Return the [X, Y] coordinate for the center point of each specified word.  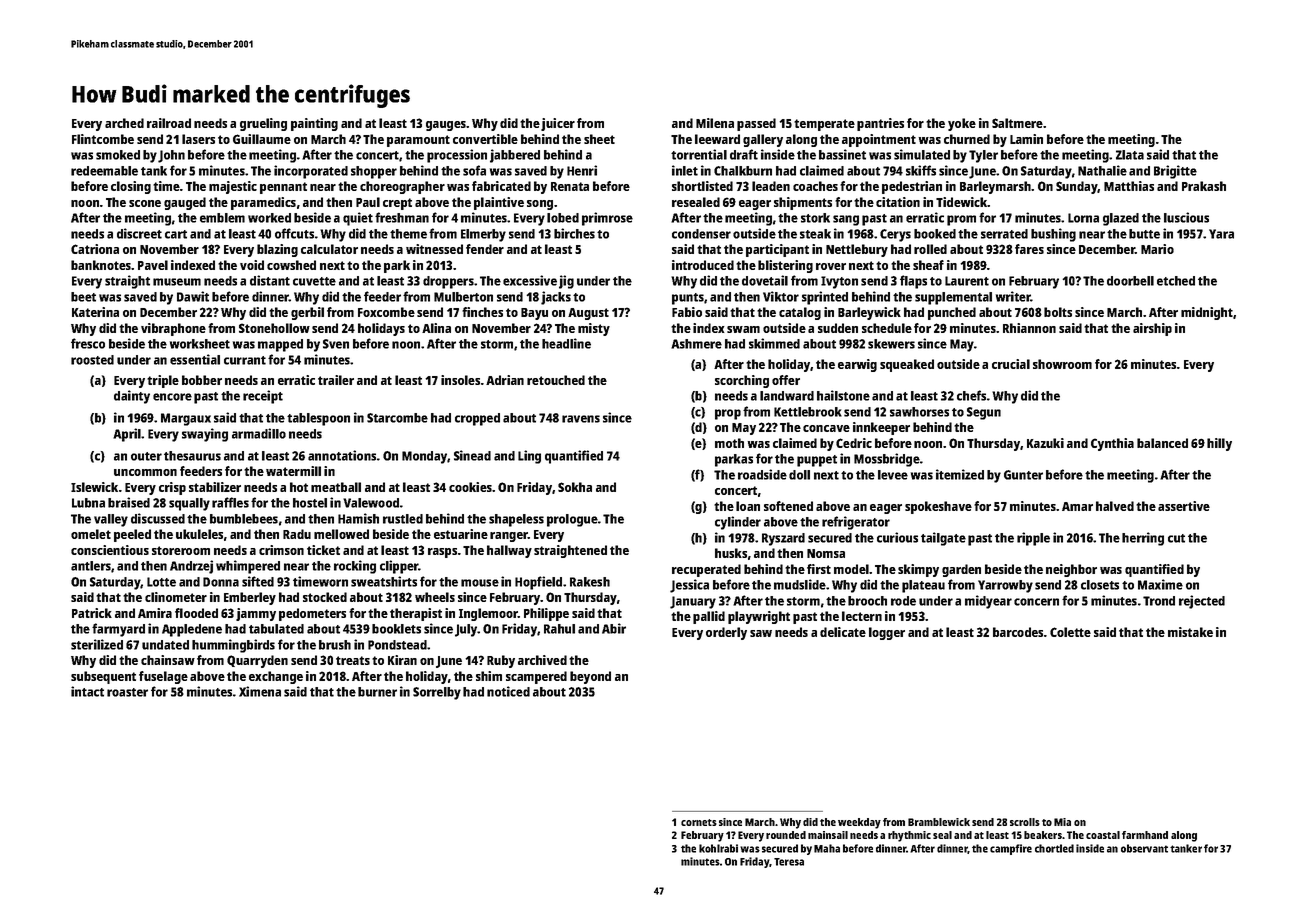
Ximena [260, 691]
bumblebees [244, 519]
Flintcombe [103, 139]
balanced [1162, 443]
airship [1152, 329]
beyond [590, 677]
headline [566, 343]
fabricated [501, 186]
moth [729, 443]
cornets [699, 822]
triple [163, 381]
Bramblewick [939, 822]
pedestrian [912, 187]
